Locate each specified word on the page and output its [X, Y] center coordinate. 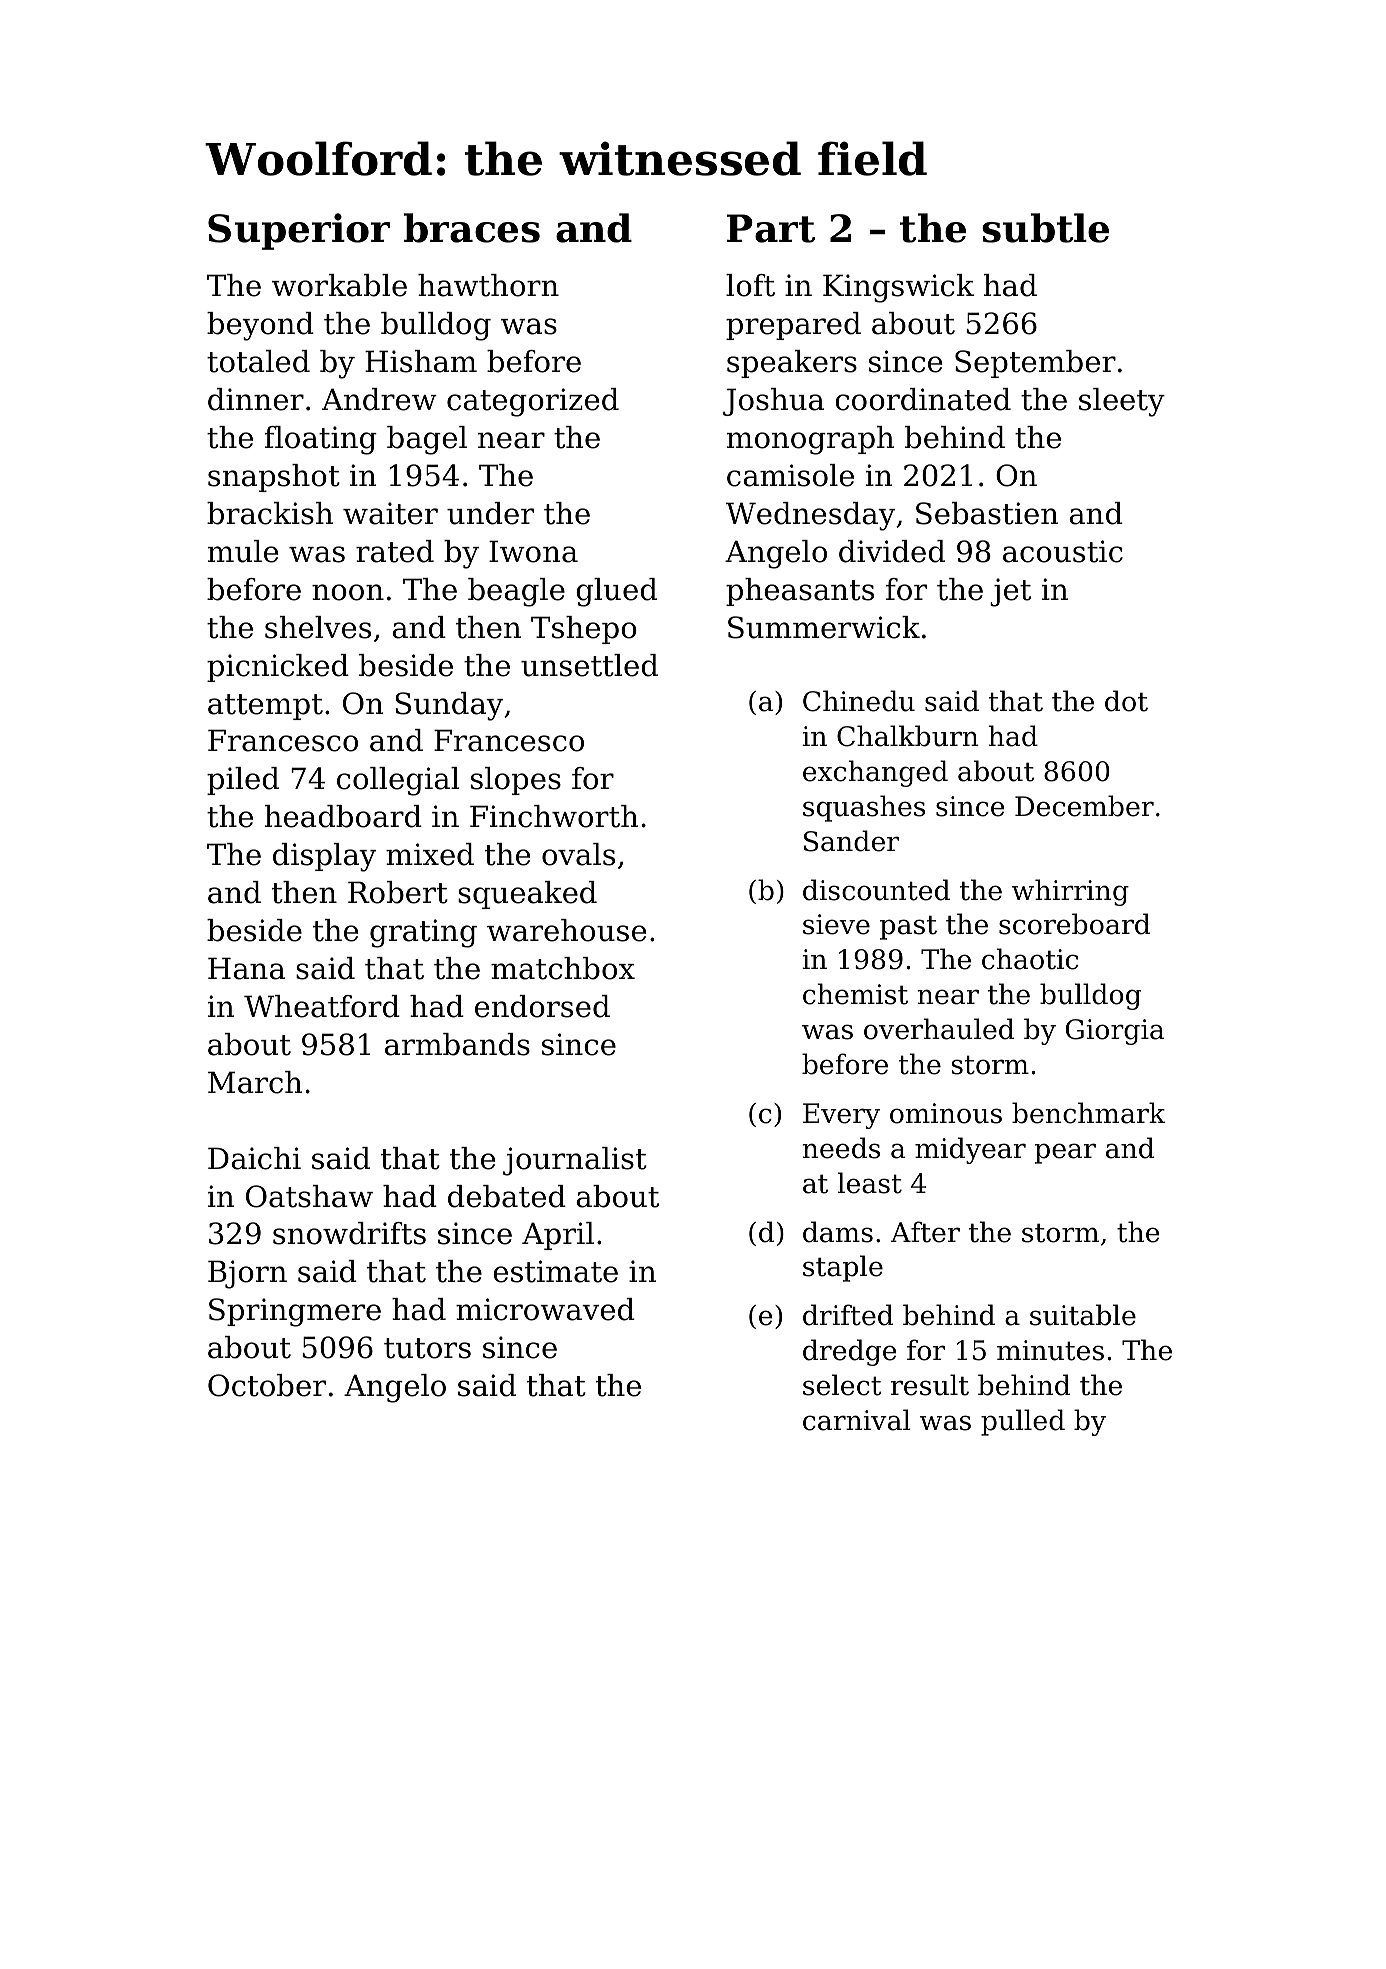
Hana [246, 968]
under [490, 513]
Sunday [449, 706]
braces [472, 228]
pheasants [800, 592]
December [1084, 806]
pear [1065, 1153]
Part [771, 228]
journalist [575, 1161]
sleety [1122, 402]
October [267, 1385]
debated [507, 1196]
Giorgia [1115, 1032]
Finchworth [554, 816]
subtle [1045, 228]
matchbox [563, 968]
